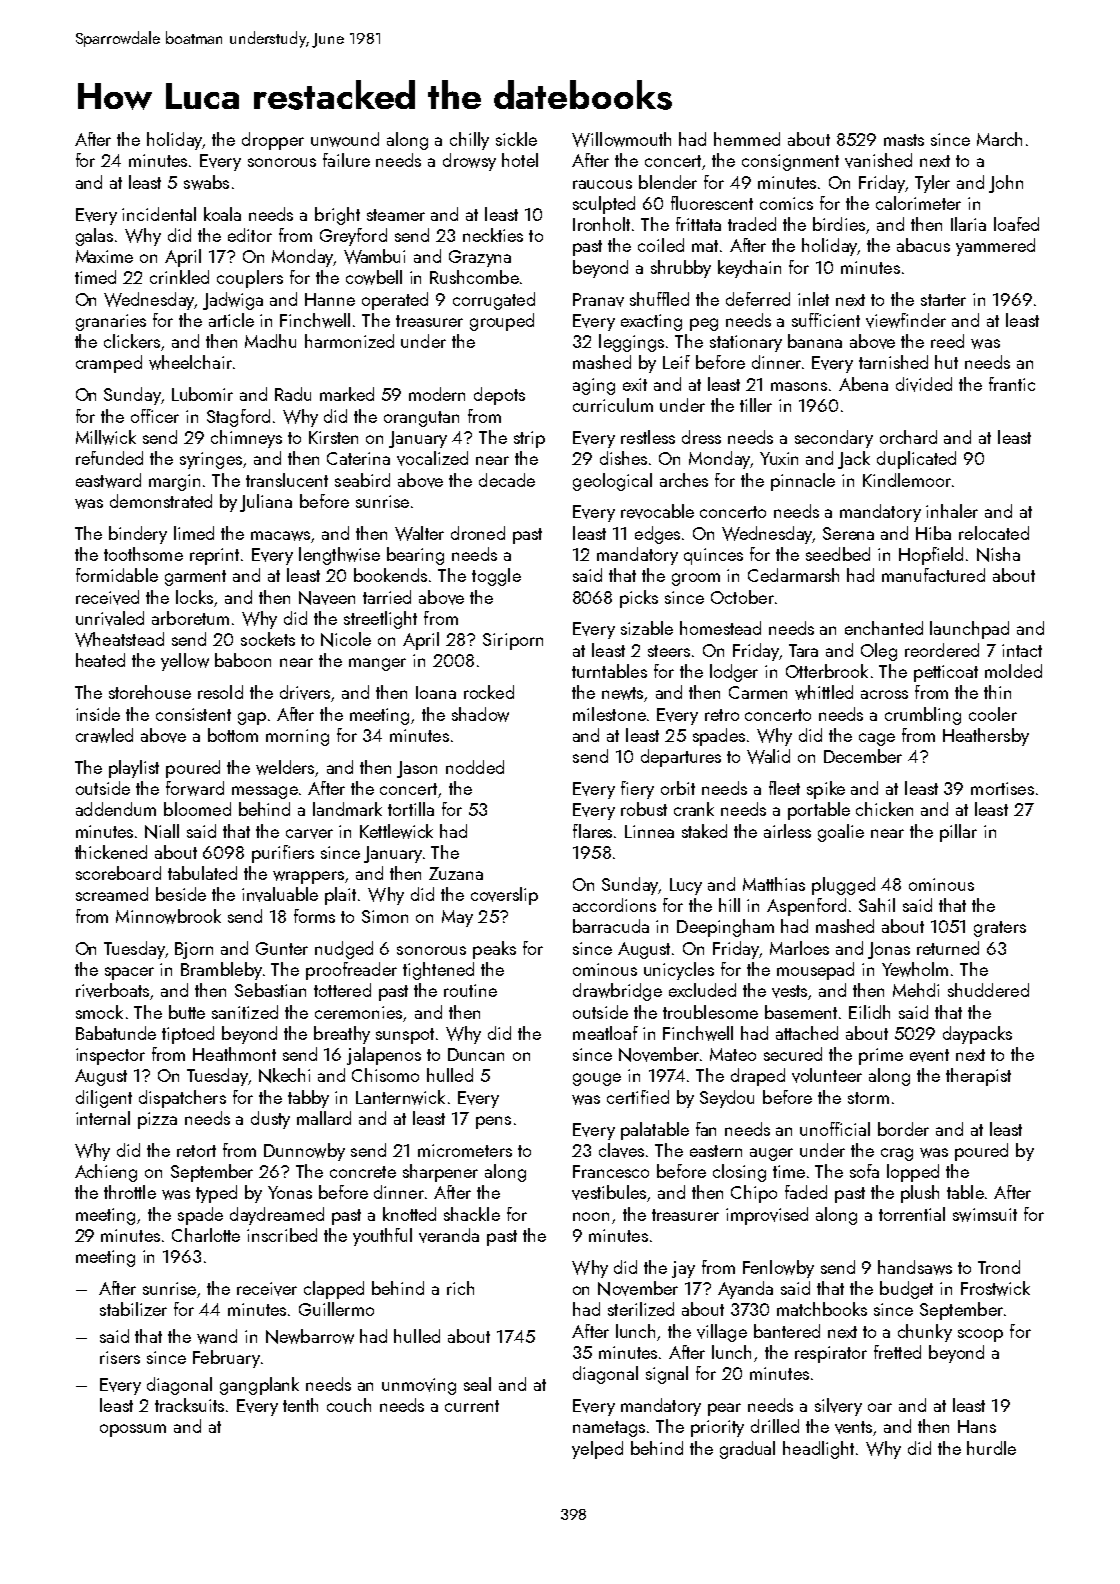 This screenshot has height=1584, width=1120. Describe the element at coordinates (897, 1352) in the screenshot. I see `fretted` at that location.
